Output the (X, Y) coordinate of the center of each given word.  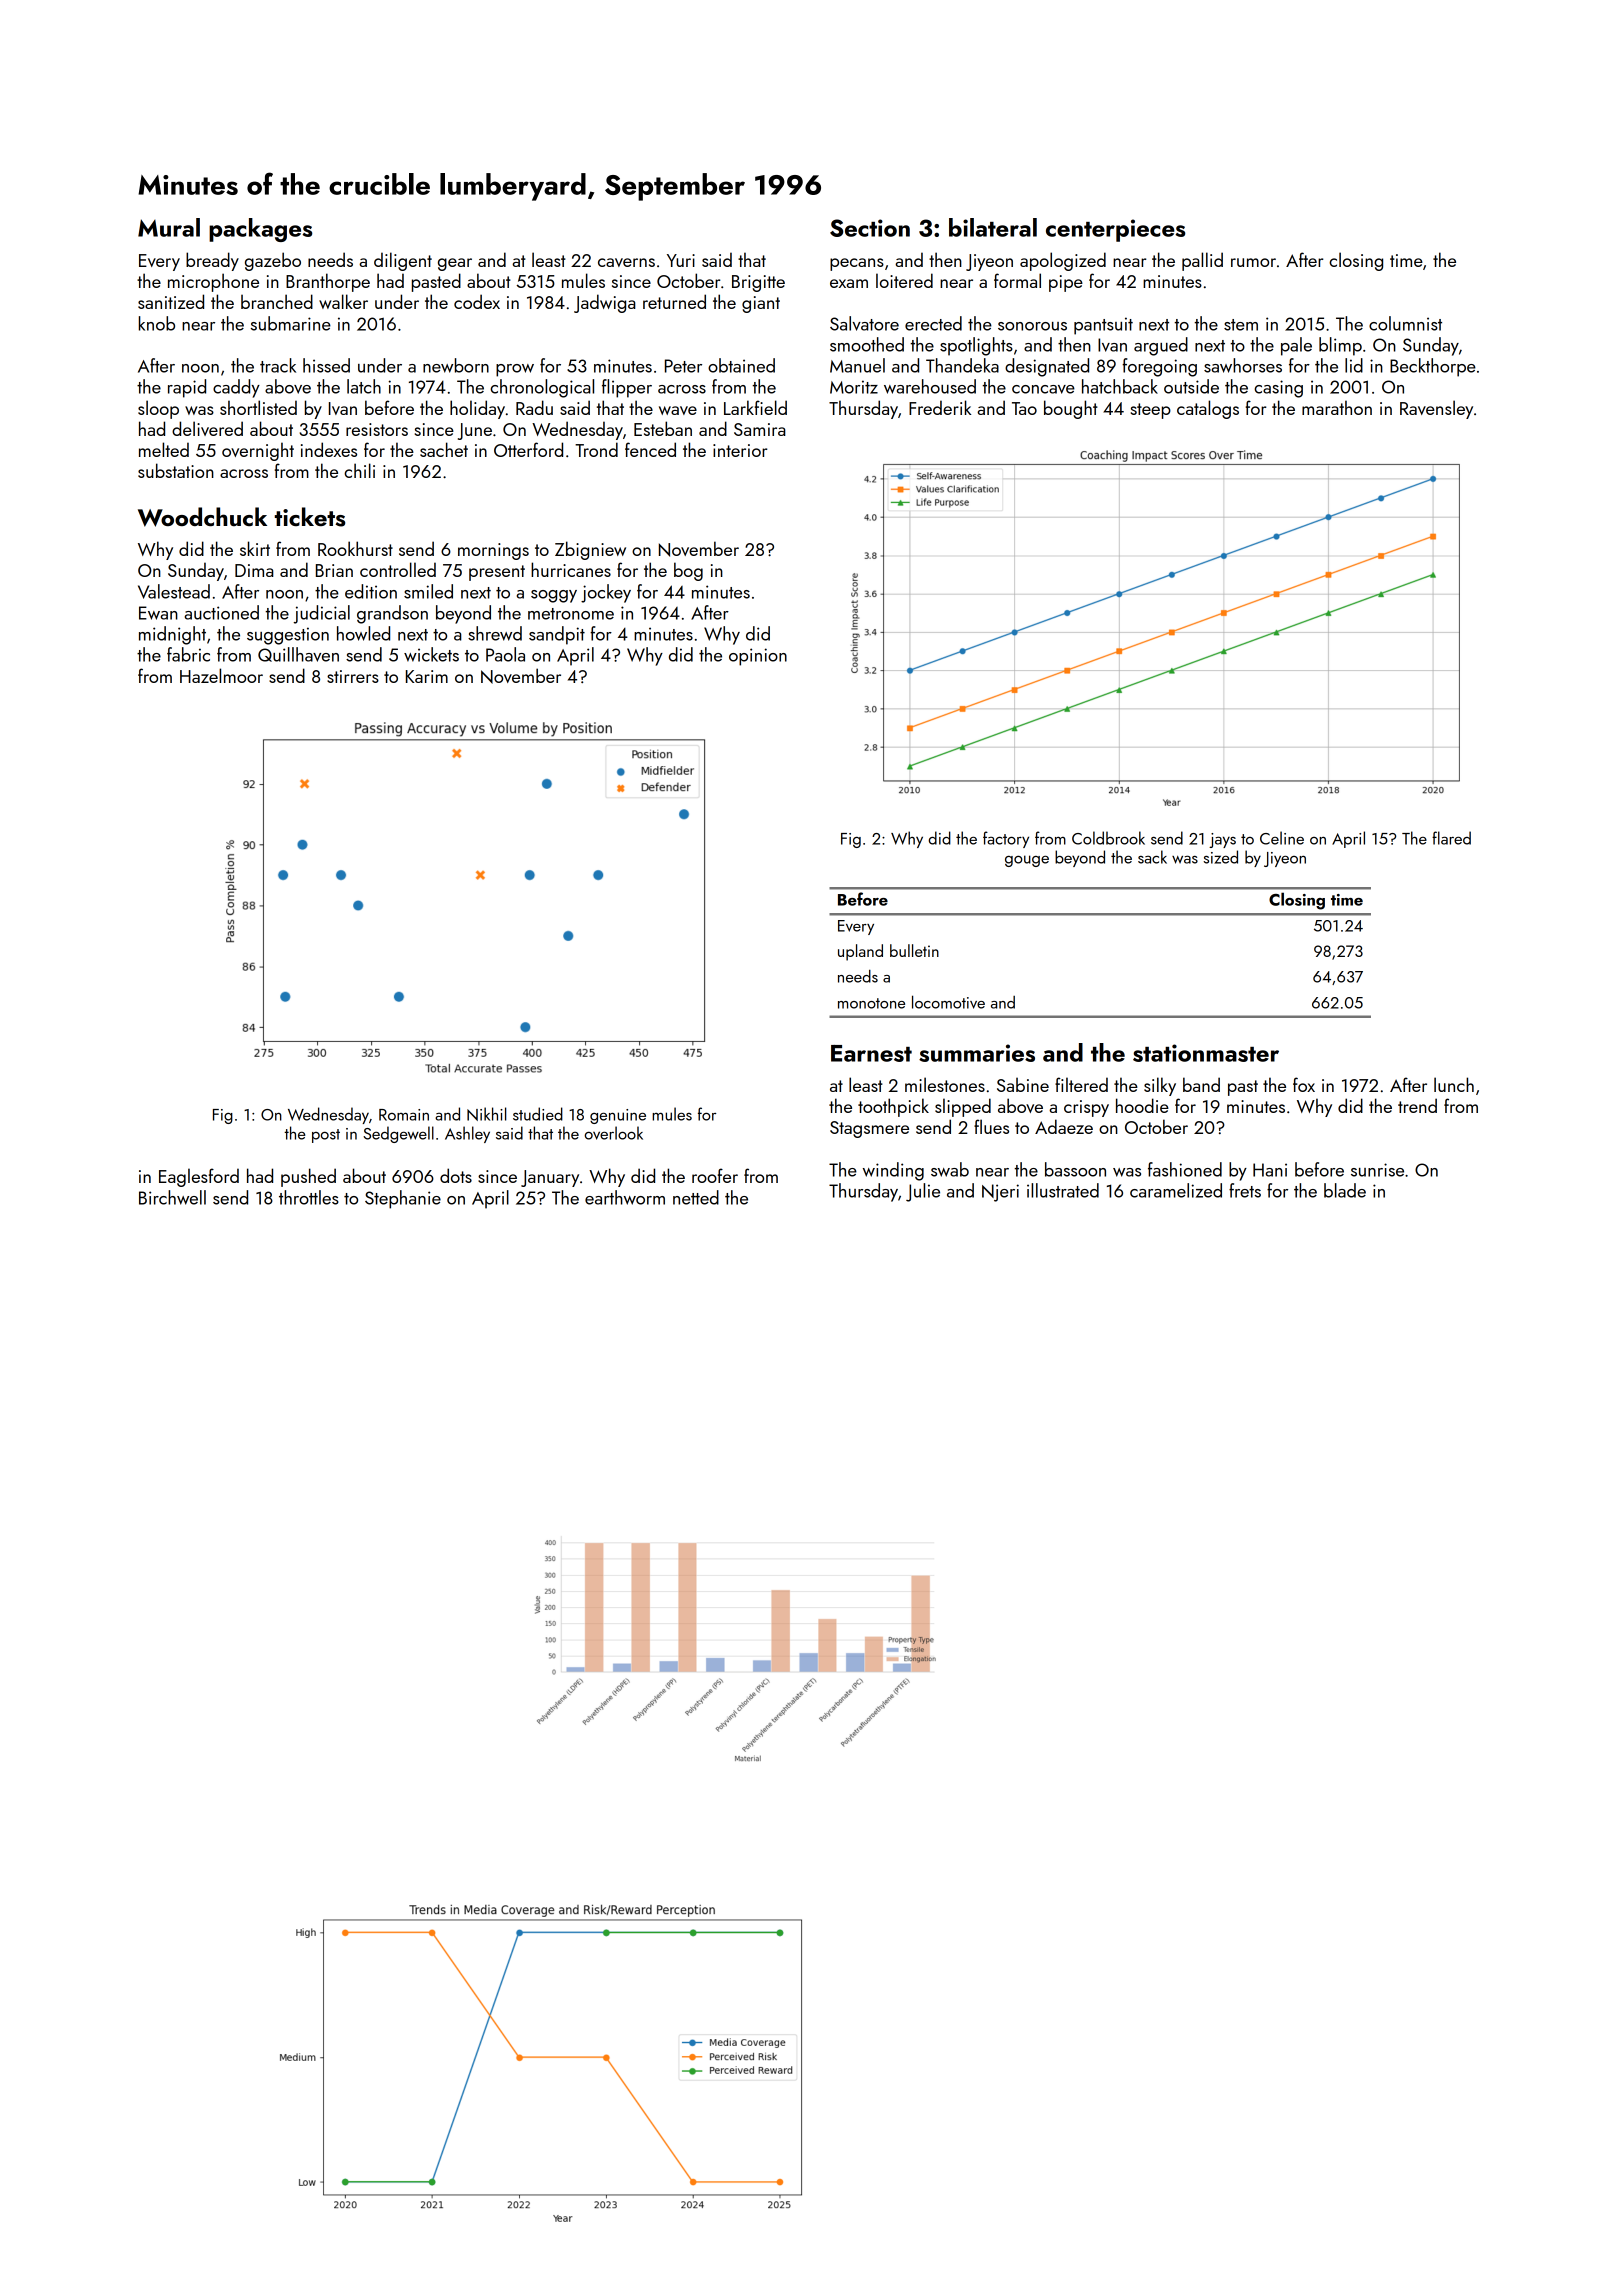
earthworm (625, 1197)
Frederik (940, 407)
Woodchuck (202, 517)
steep (1151, 411)
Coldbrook (1108, 838)
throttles (309, 1197)
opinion (758, 657)
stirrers (353, 676)
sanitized (171, 301)
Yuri (681, 260)
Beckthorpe (1433, 367)
